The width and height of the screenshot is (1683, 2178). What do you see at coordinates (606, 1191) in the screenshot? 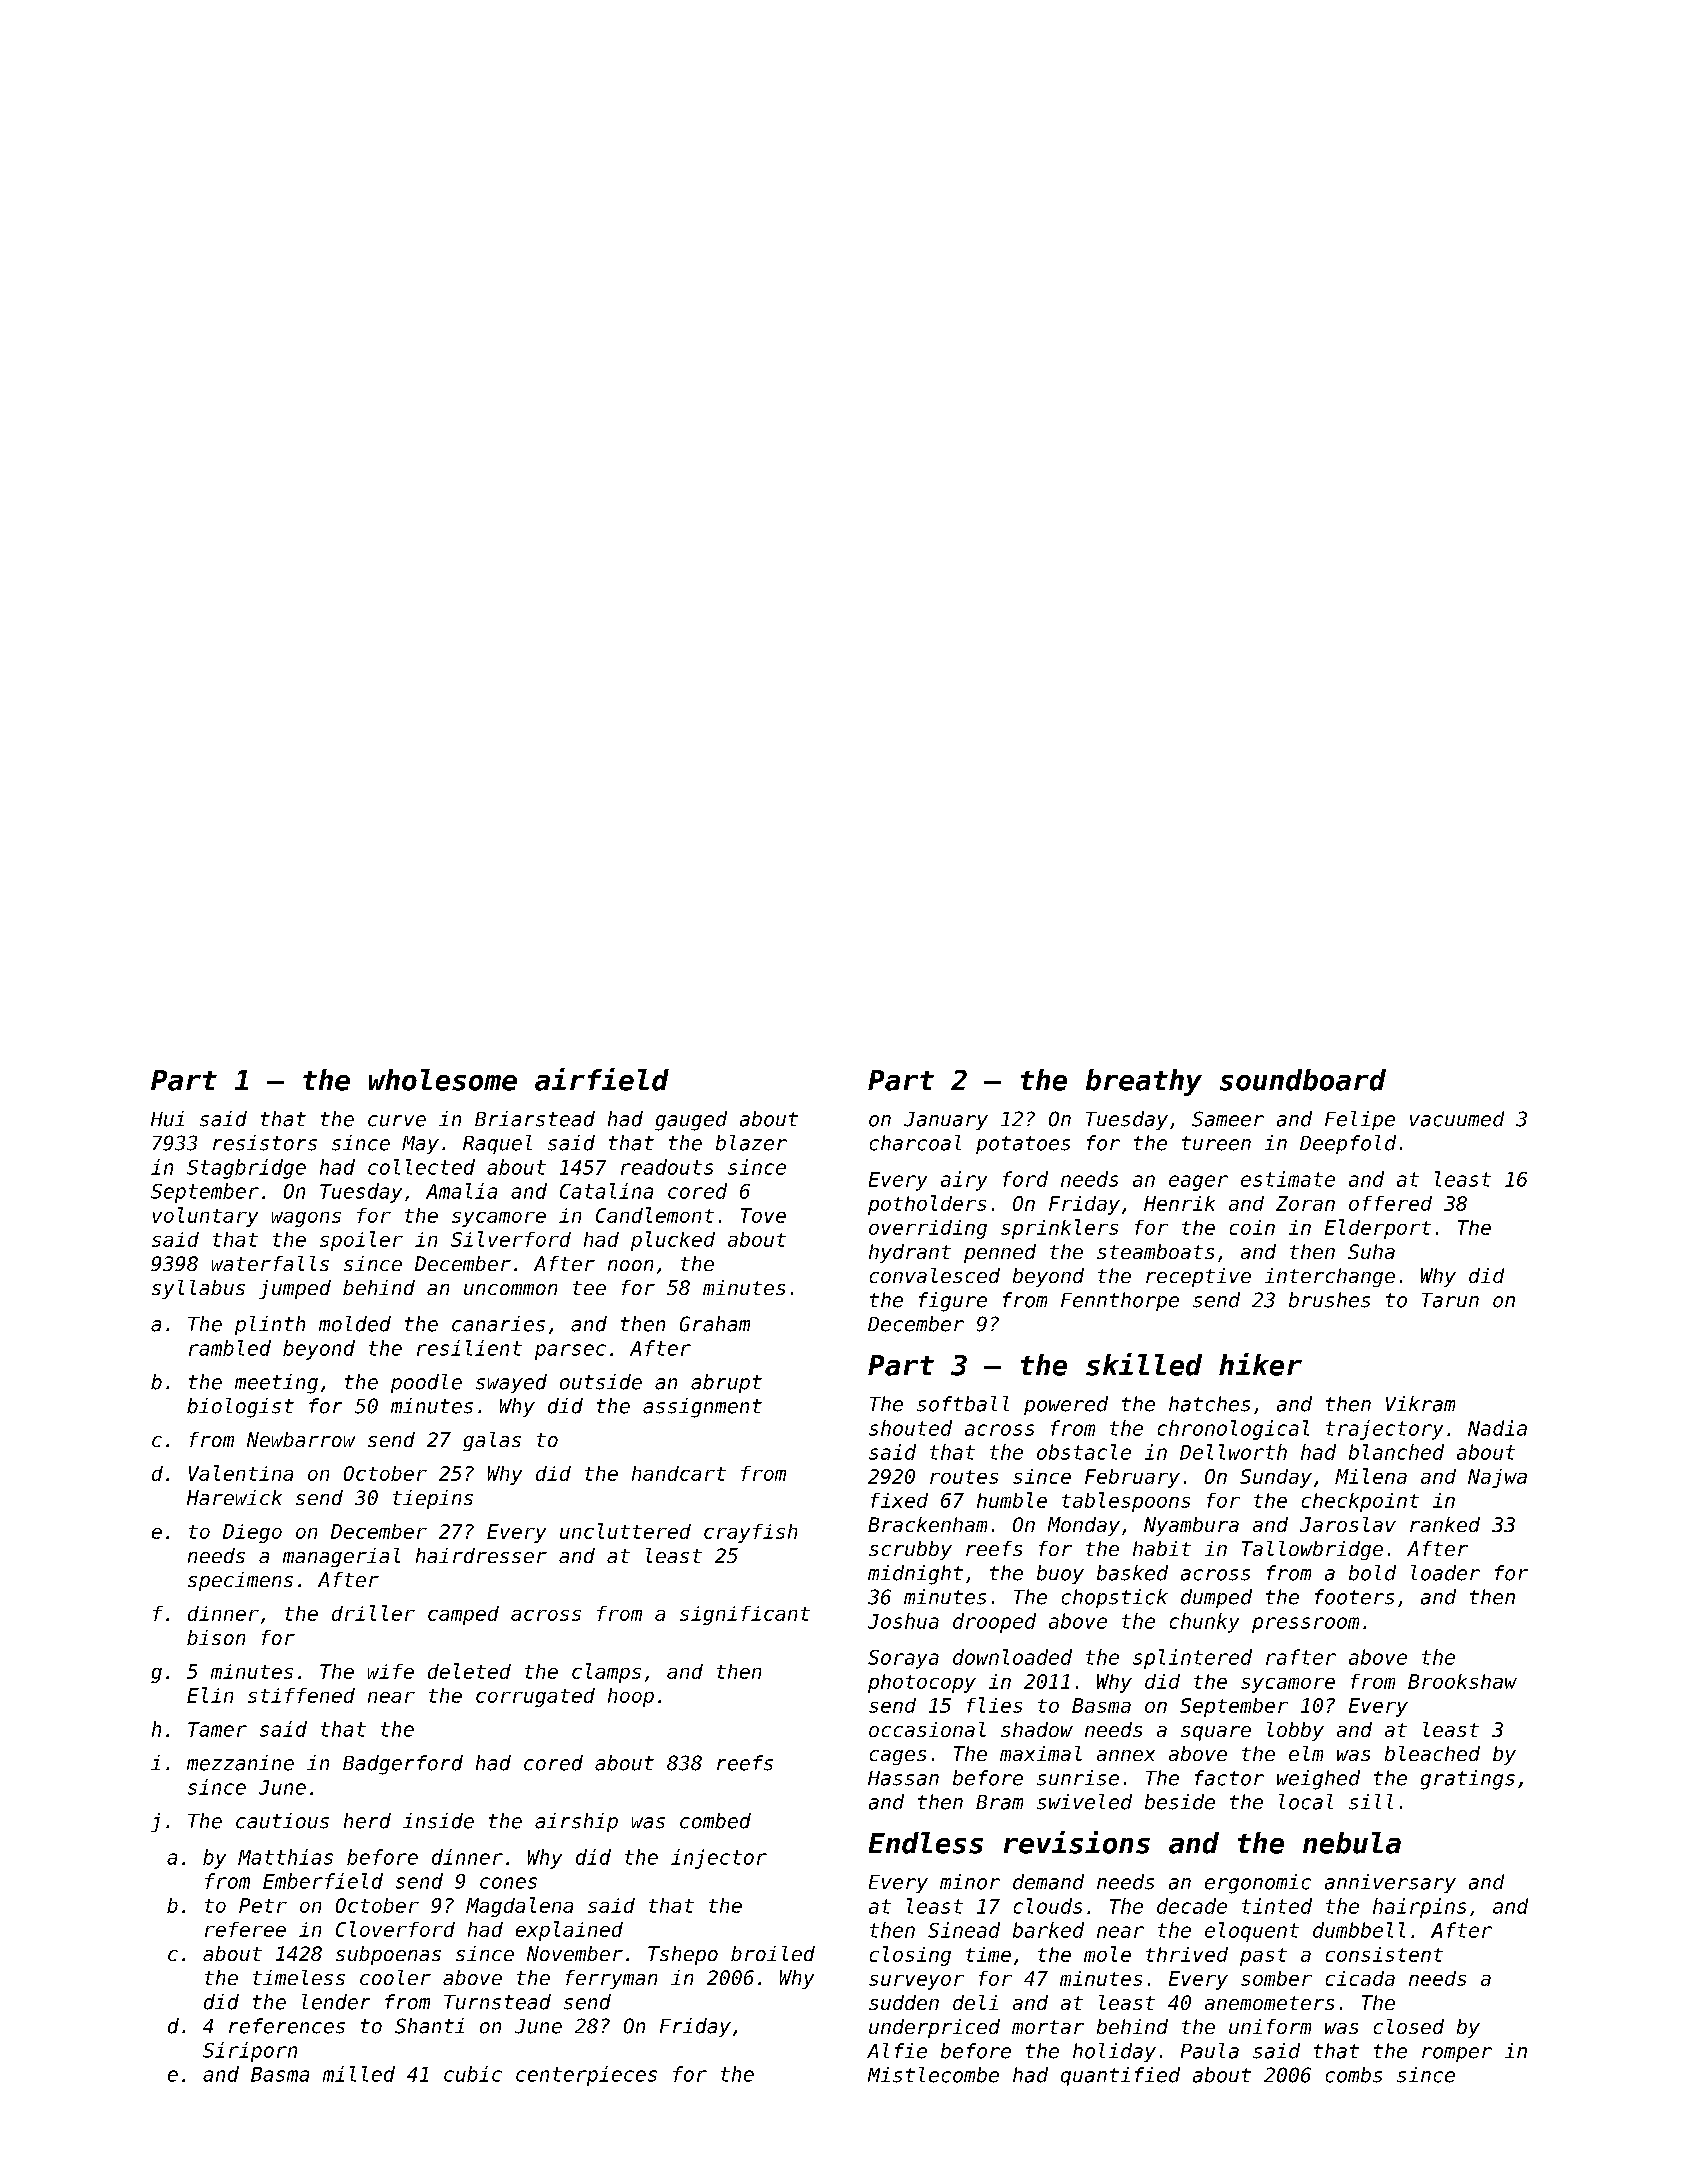
I see `Catalina` at bounding box center [606, 1191].
